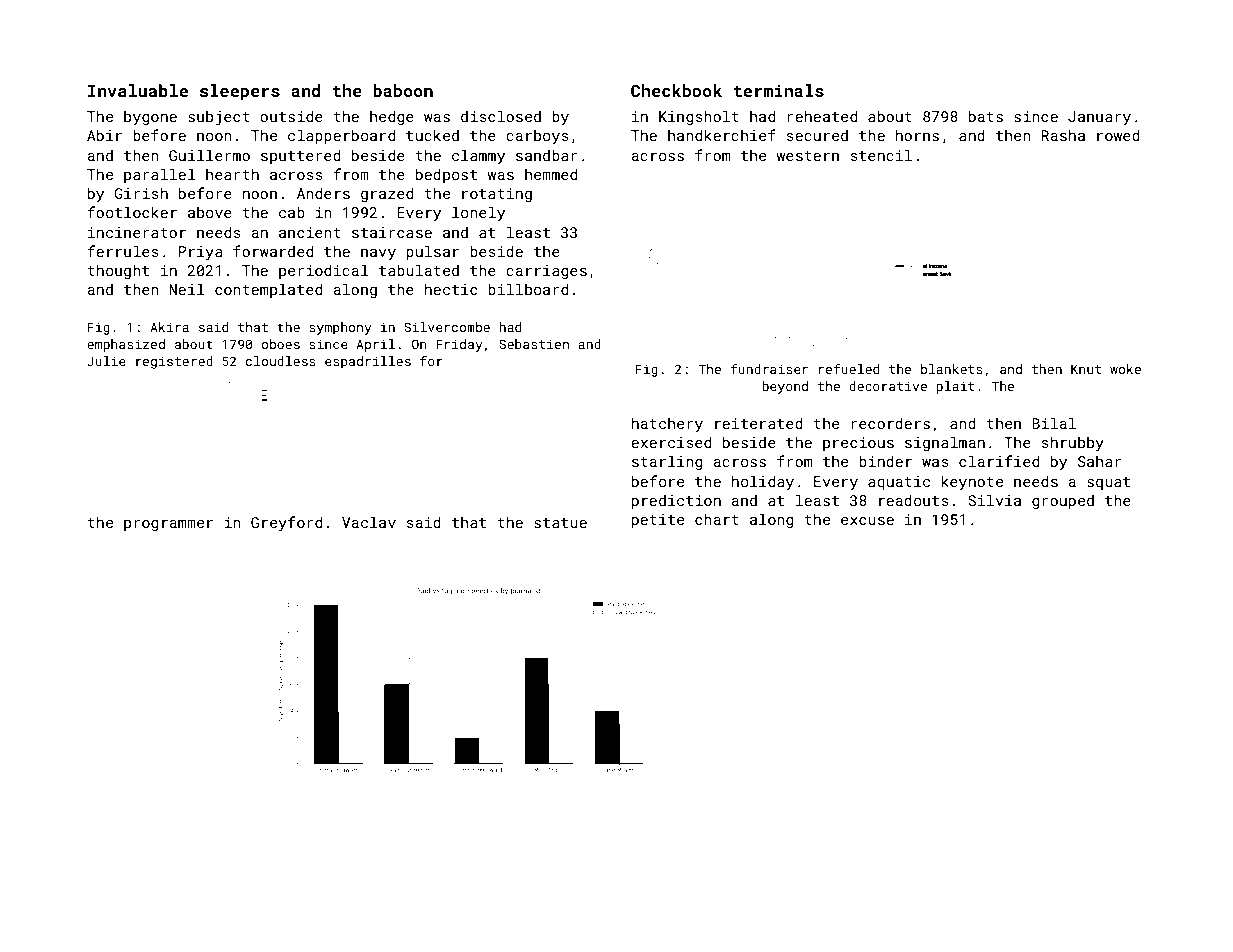  I want to click on rotating, so click(497, 195).
